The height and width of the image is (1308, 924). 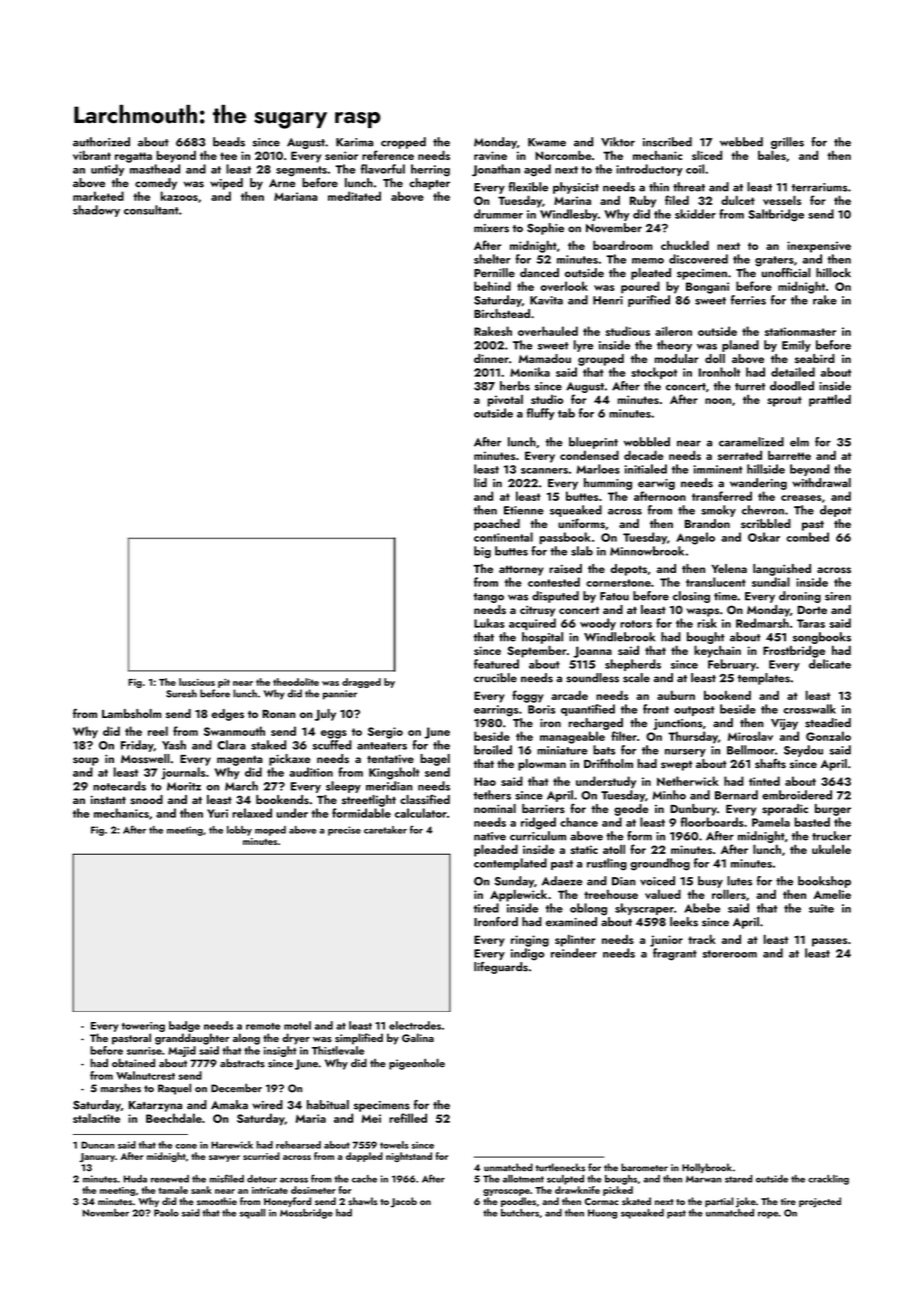 What do you see at coordinates (748, 300) in the image?
I see `ferries` at bounding box center [748, 300].
